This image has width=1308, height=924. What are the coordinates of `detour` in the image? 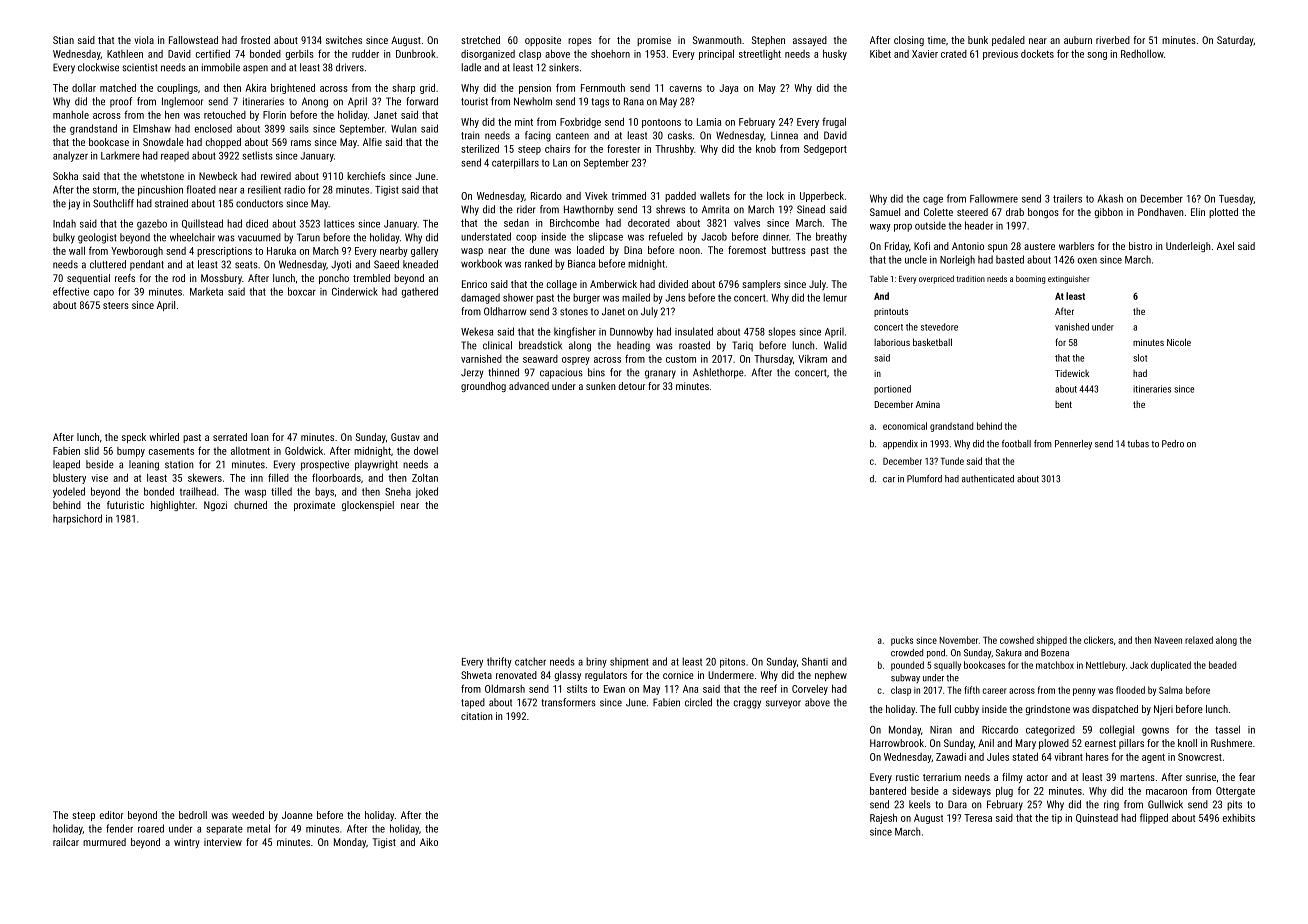 It's located at (632, 386).
